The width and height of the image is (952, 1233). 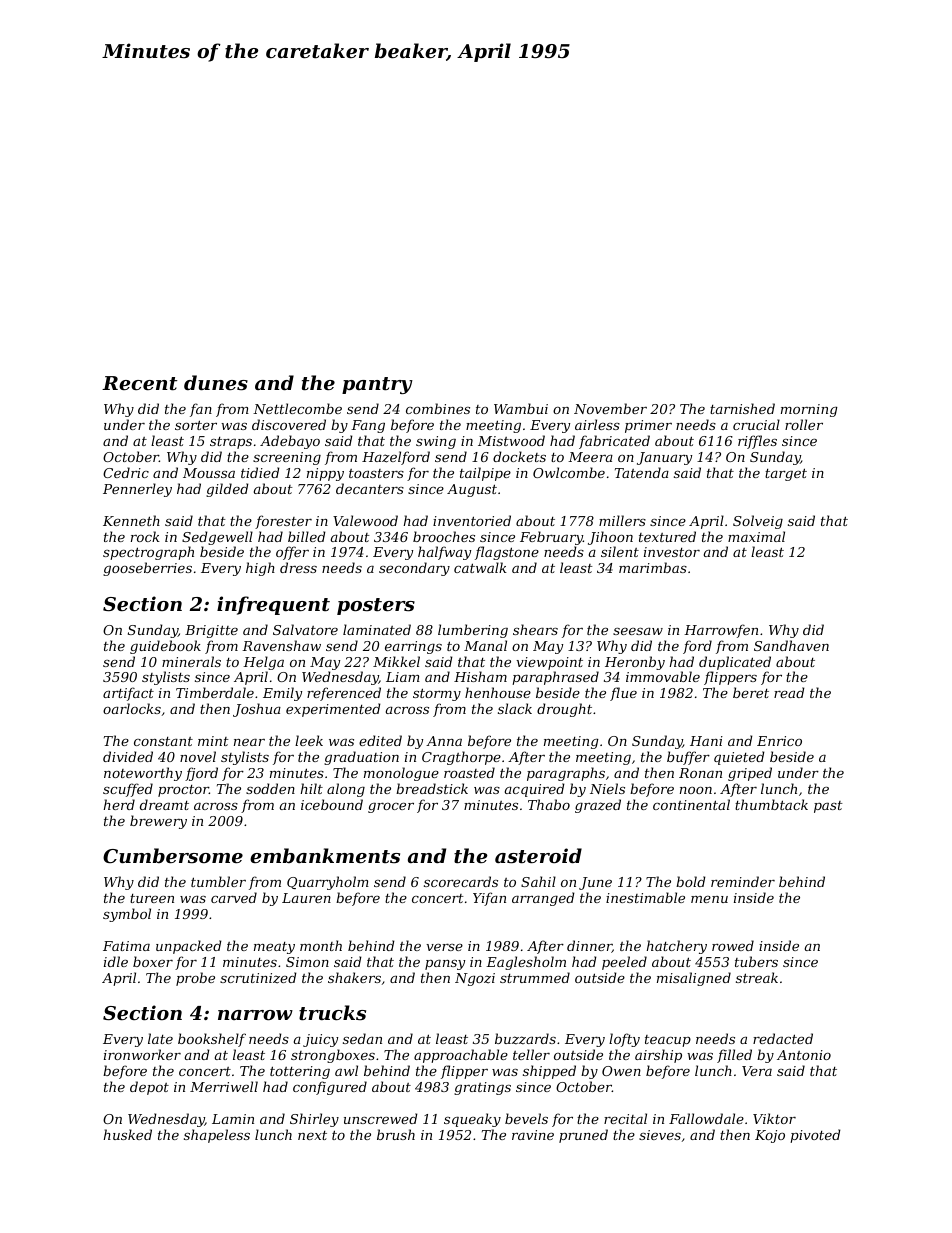 I want to click on verse, so click(x=444, y=947).
